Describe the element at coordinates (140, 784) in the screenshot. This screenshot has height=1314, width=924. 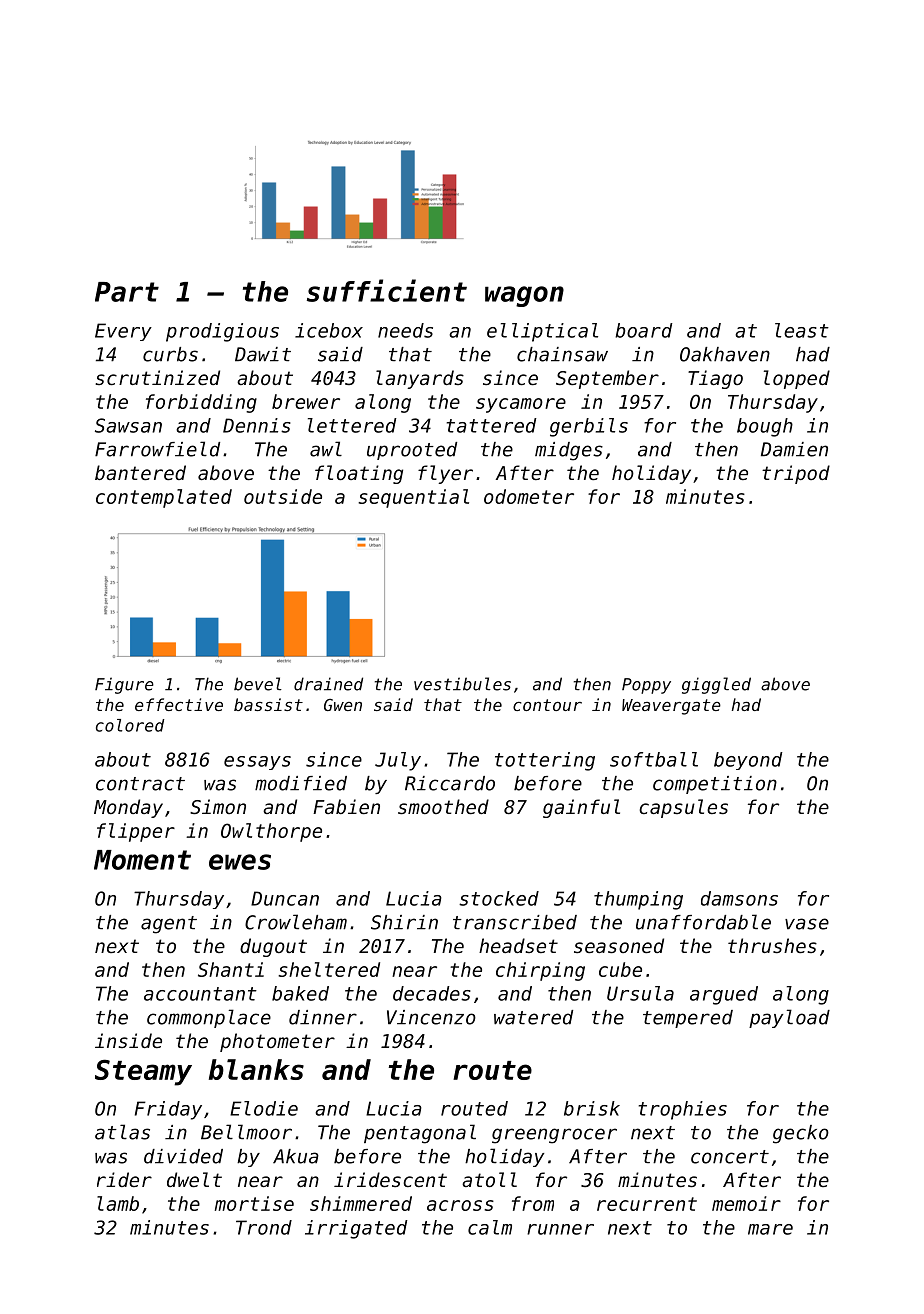
I see `contract` at that location.
